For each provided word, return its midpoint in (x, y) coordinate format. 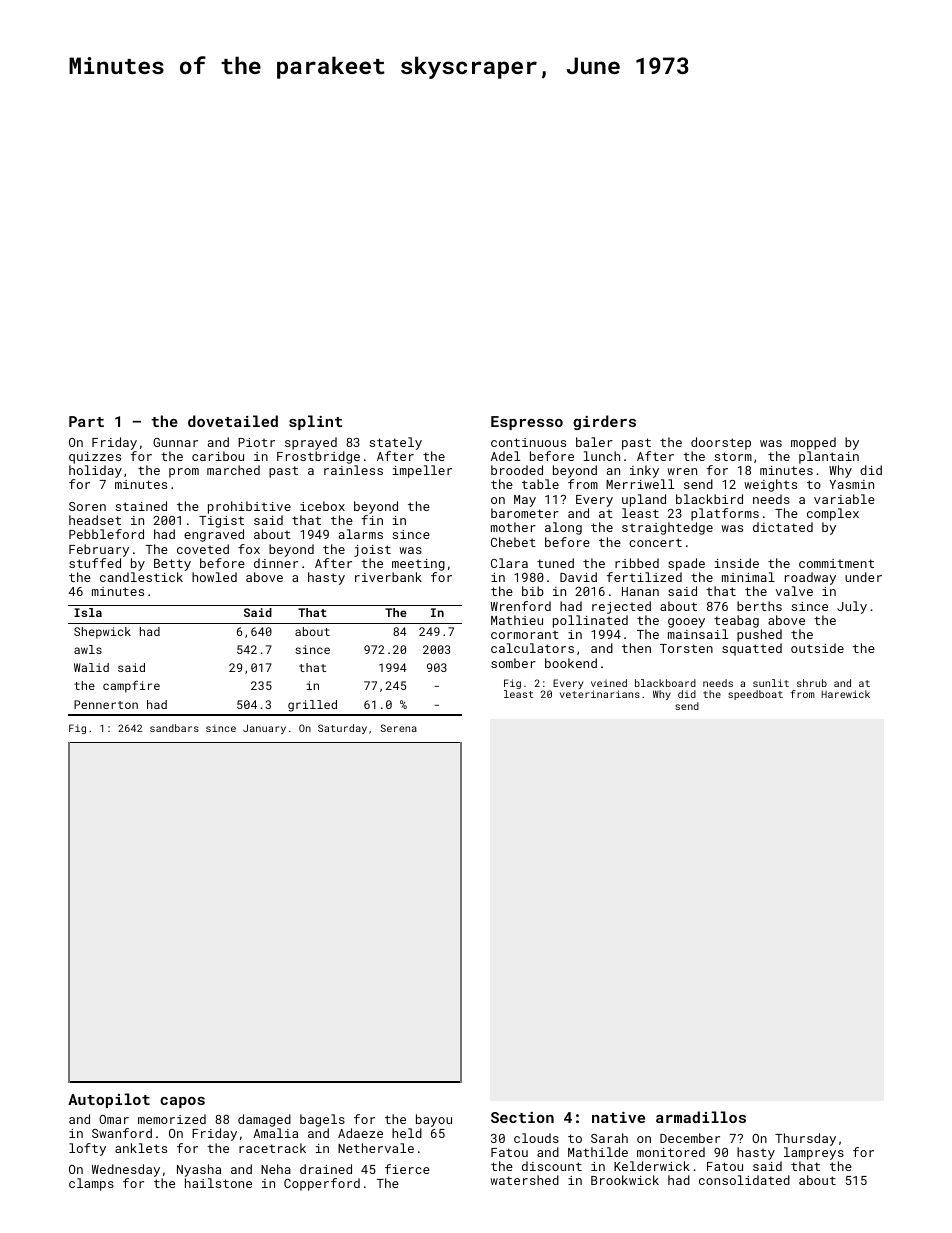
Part (86, 421)
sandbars (174, 728)
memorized (172, 1119)
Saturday (342, 729)
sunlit (771, 683)
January (264, 729)
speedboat (755, 695)
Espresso (527, 423)
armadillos (701, 1117)
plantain (829, 457)
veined (609, 683)
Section (522, 1117)
